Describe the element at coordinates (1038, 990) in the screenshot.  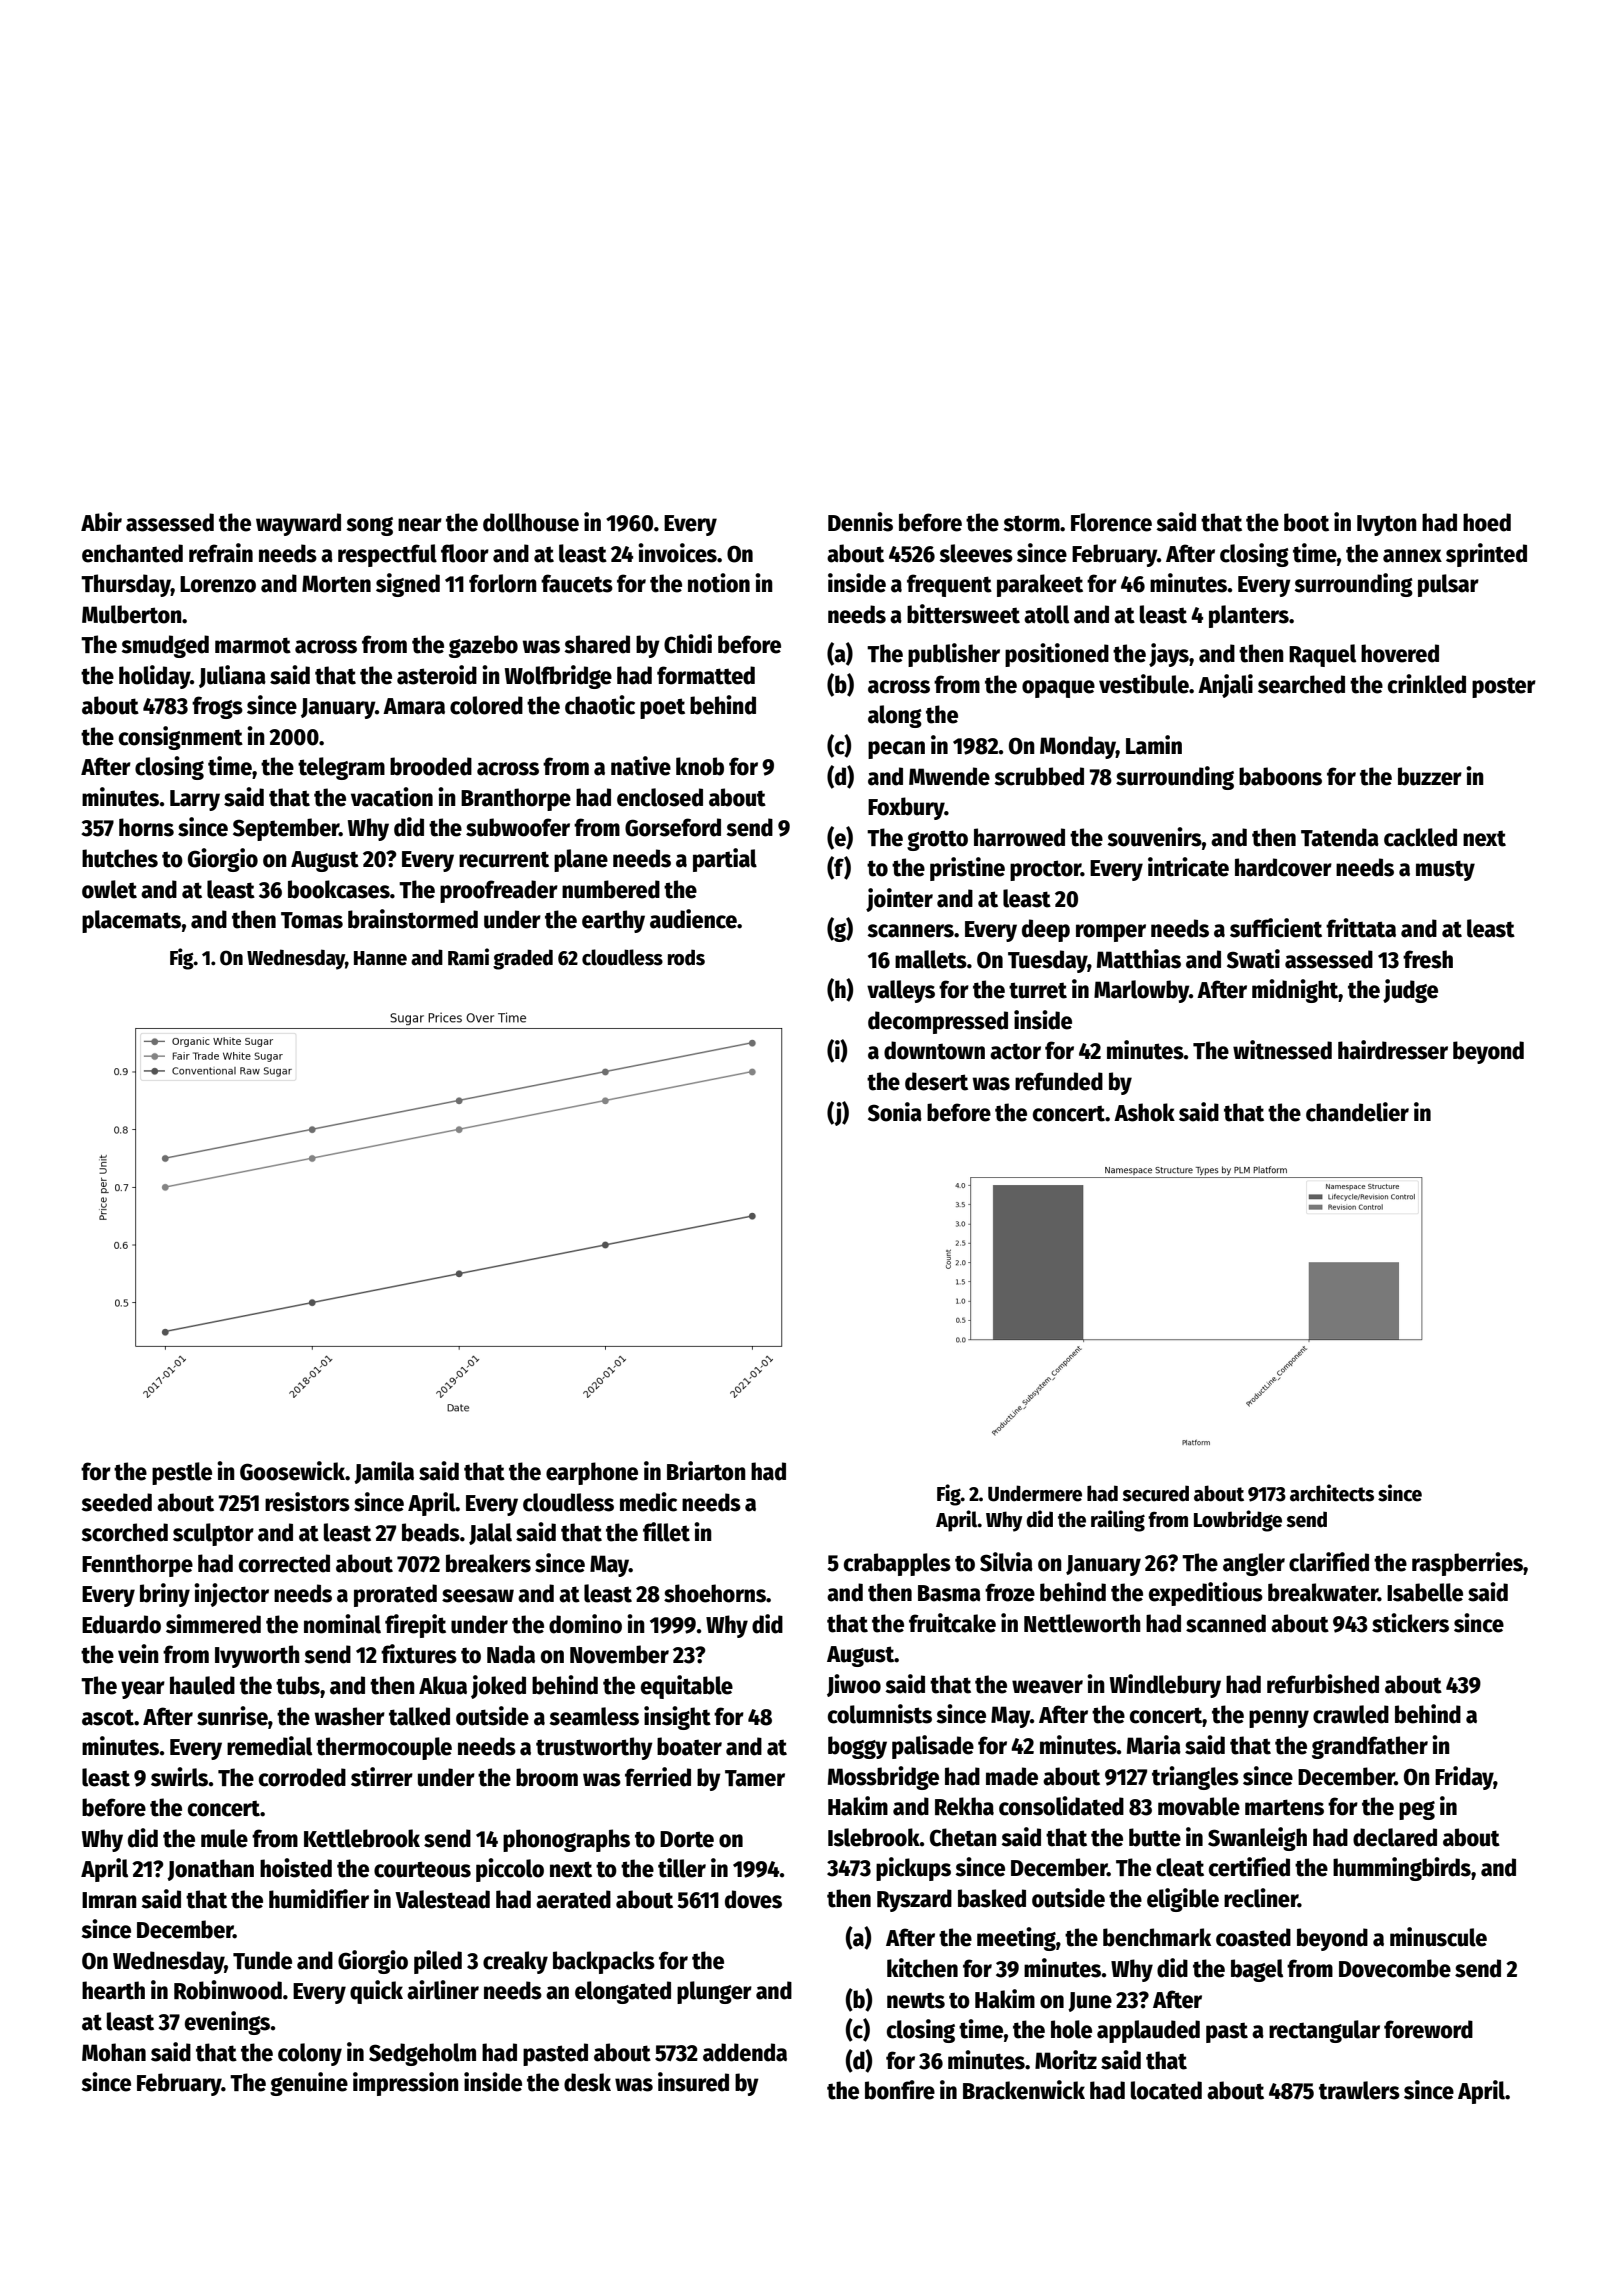
I see `turret` at that location.
